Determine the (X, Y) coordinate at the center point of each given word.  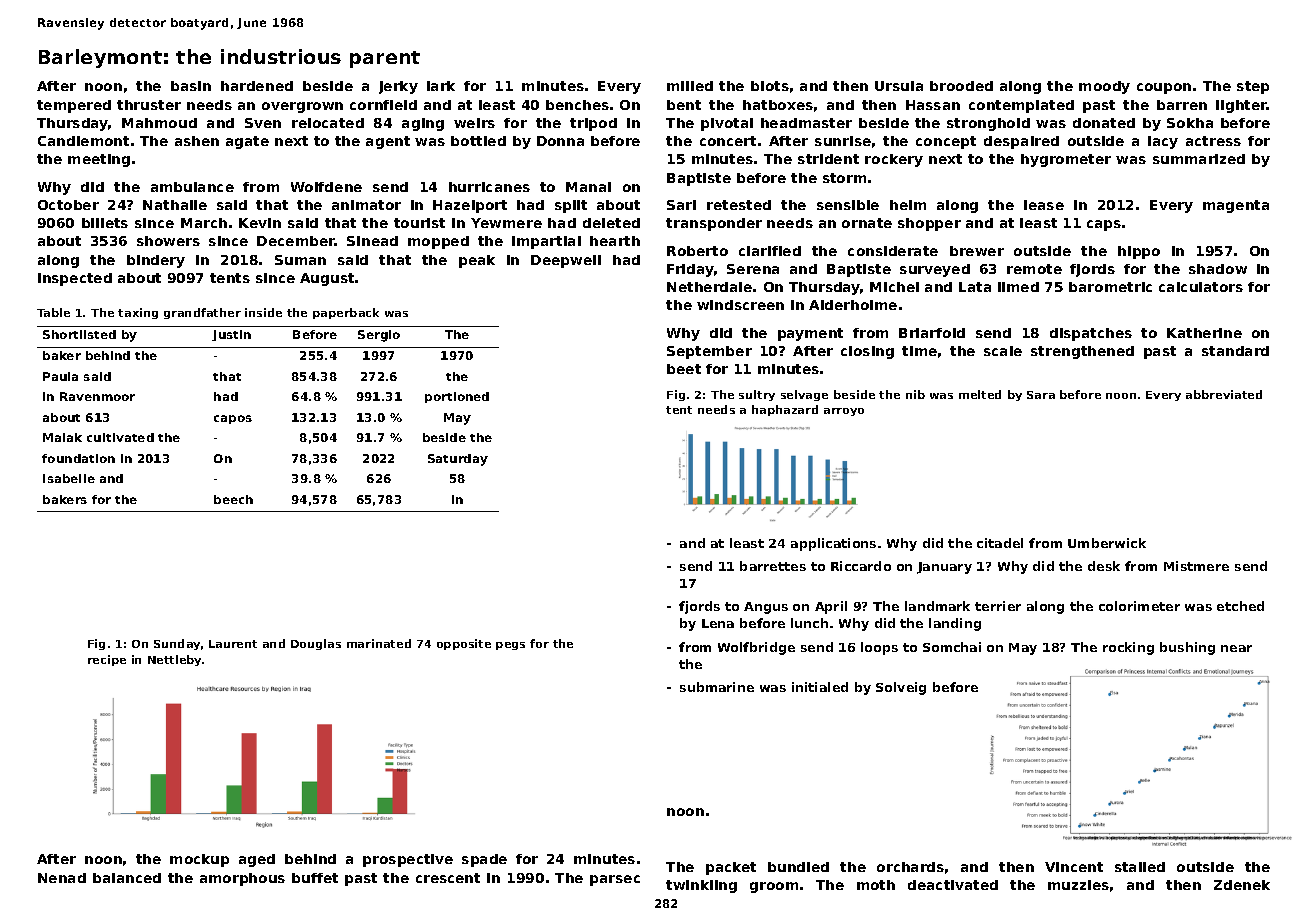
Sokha (1190, 123)
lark (441, 86)
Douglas (316, 644)
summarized (1199, 159)
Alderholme (853, 305)
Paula (60, 376)
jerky (398, 87)
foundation (78, 458)
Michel (894, 287)
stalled (1140, 867)
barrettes (773, 566)
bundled (798, 867)
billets (105, 223)
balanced (127, 878)
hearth (615, 241)
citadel (1000, 543)
